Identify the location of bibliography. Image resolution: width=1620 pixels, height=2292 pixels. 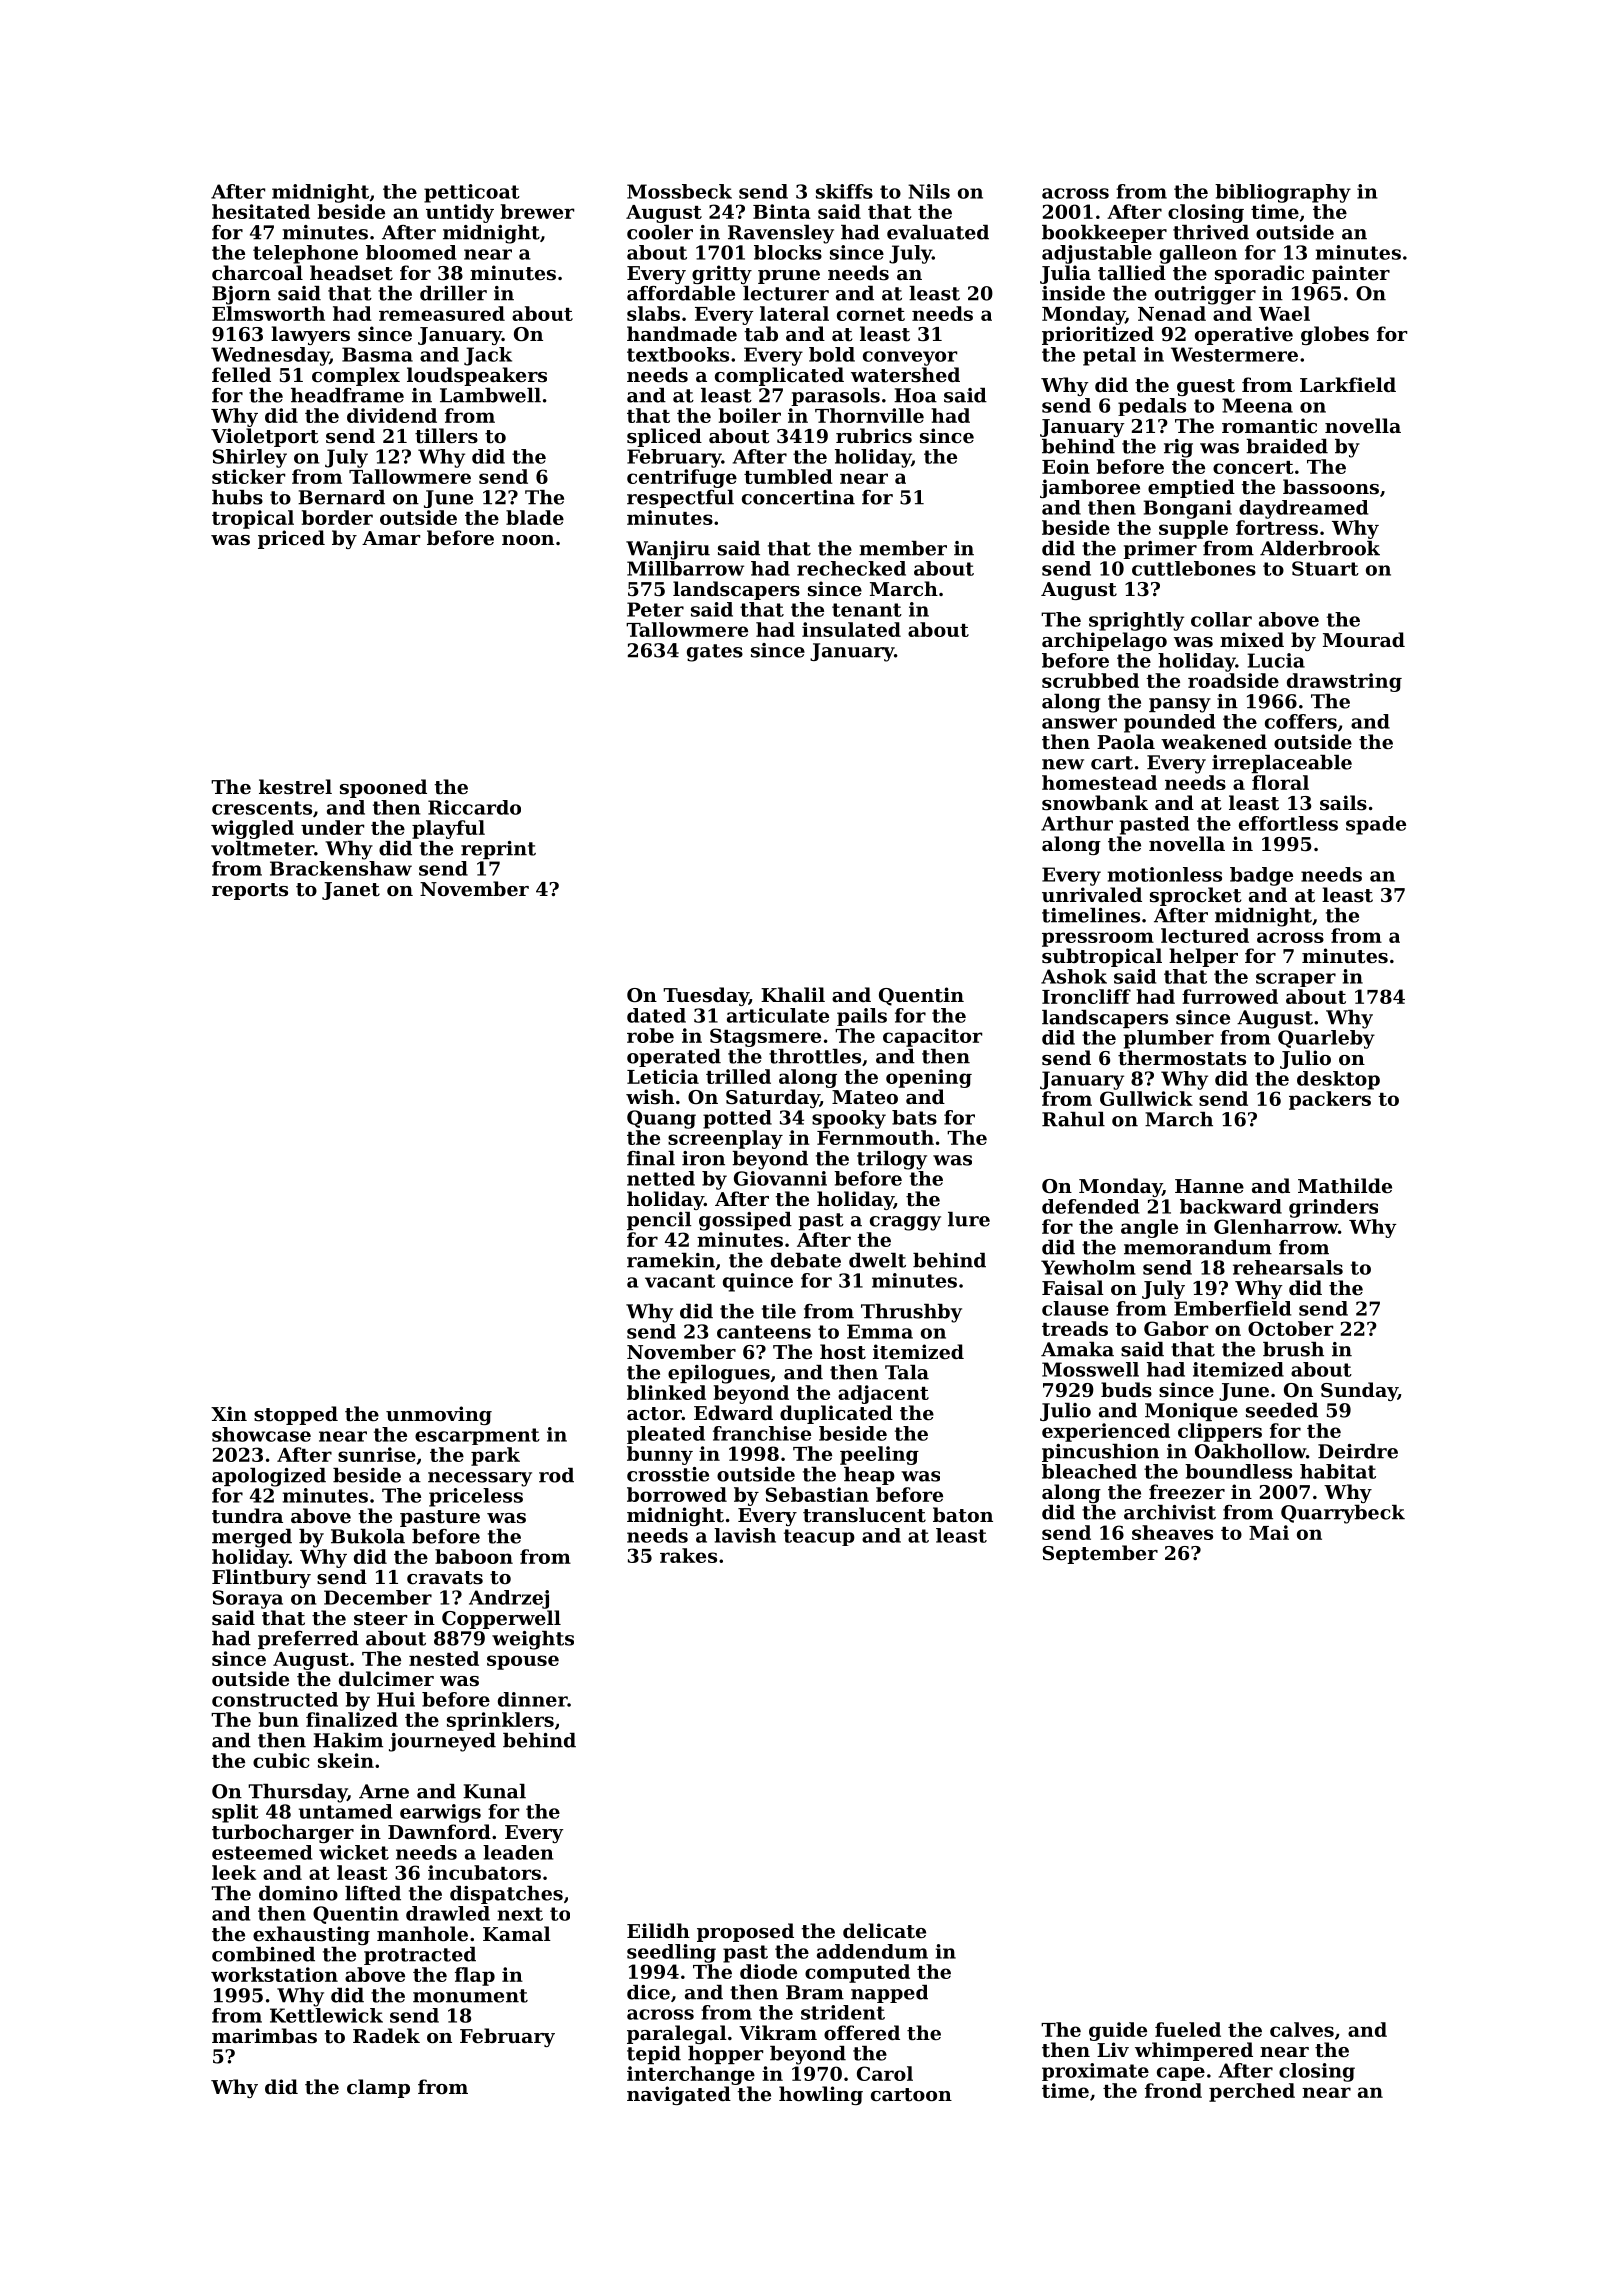
(1283, 193).
